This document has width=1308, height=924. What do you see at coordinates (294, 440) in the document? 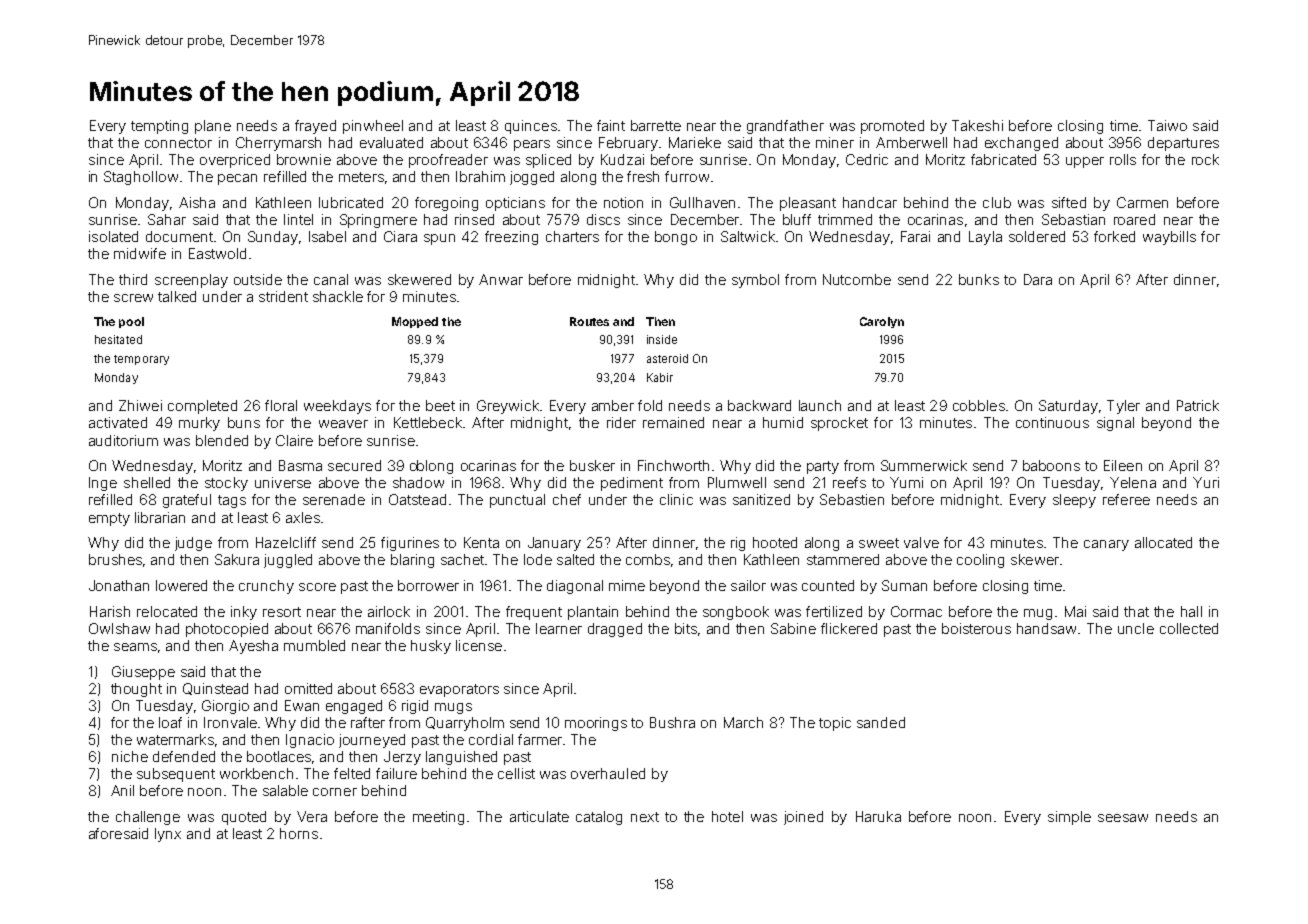
I see `Claire` at bounding box center [294, 440].
